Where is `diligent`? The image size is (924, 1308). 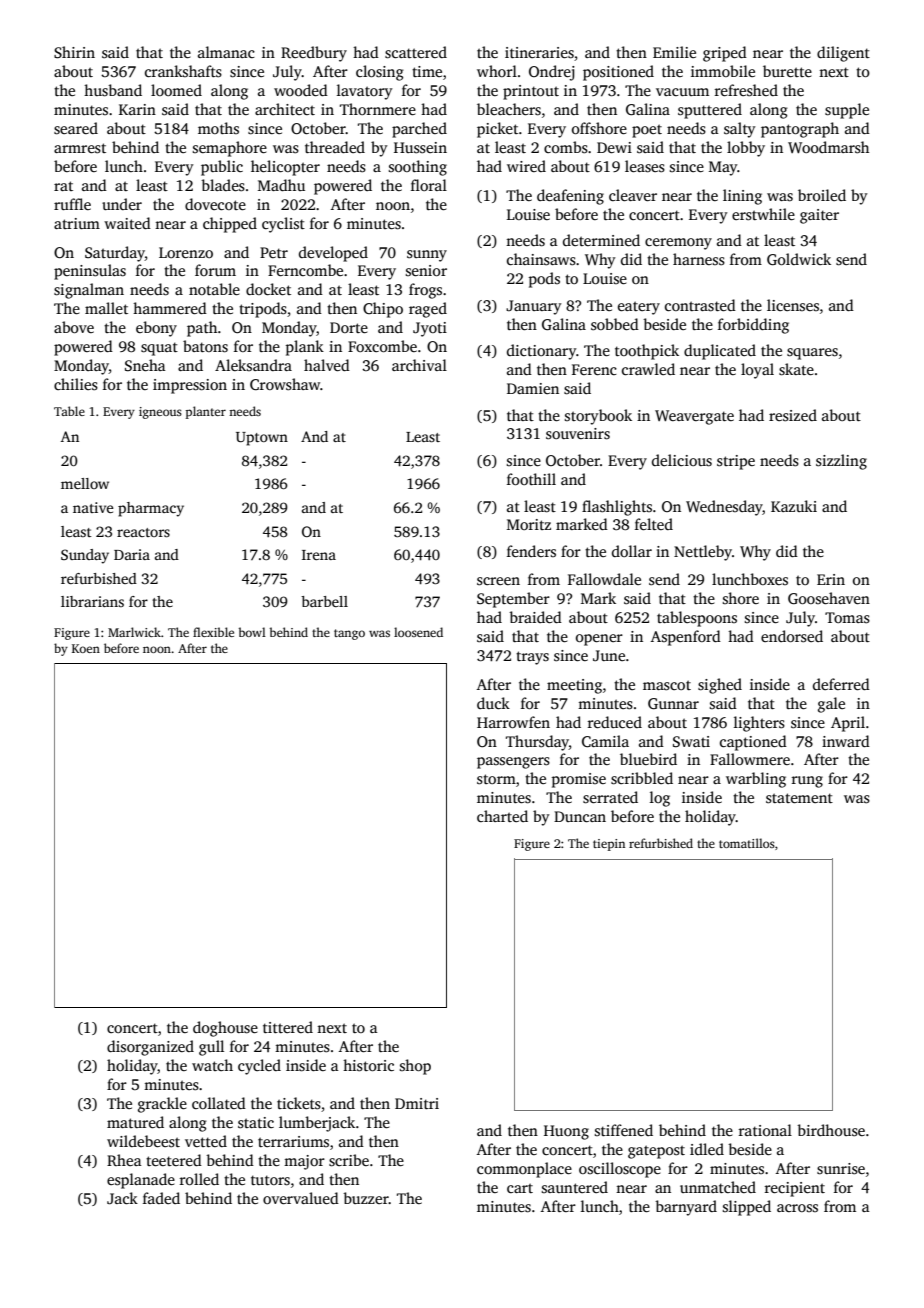 diligent is located at coordinates (843, 54).
